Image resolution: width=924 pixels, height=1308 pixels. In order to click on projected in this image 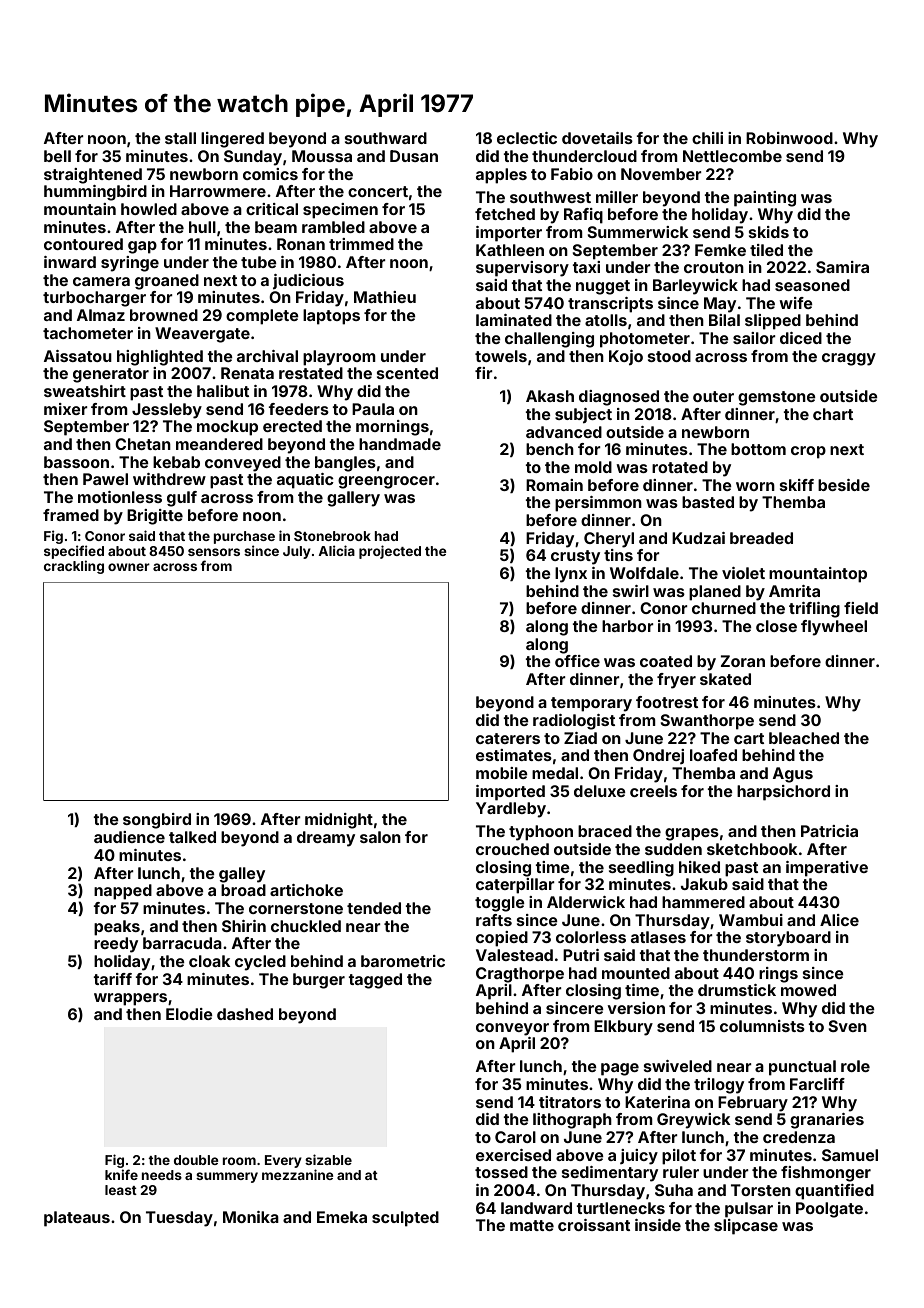, I will do `click(390, 552)`.
